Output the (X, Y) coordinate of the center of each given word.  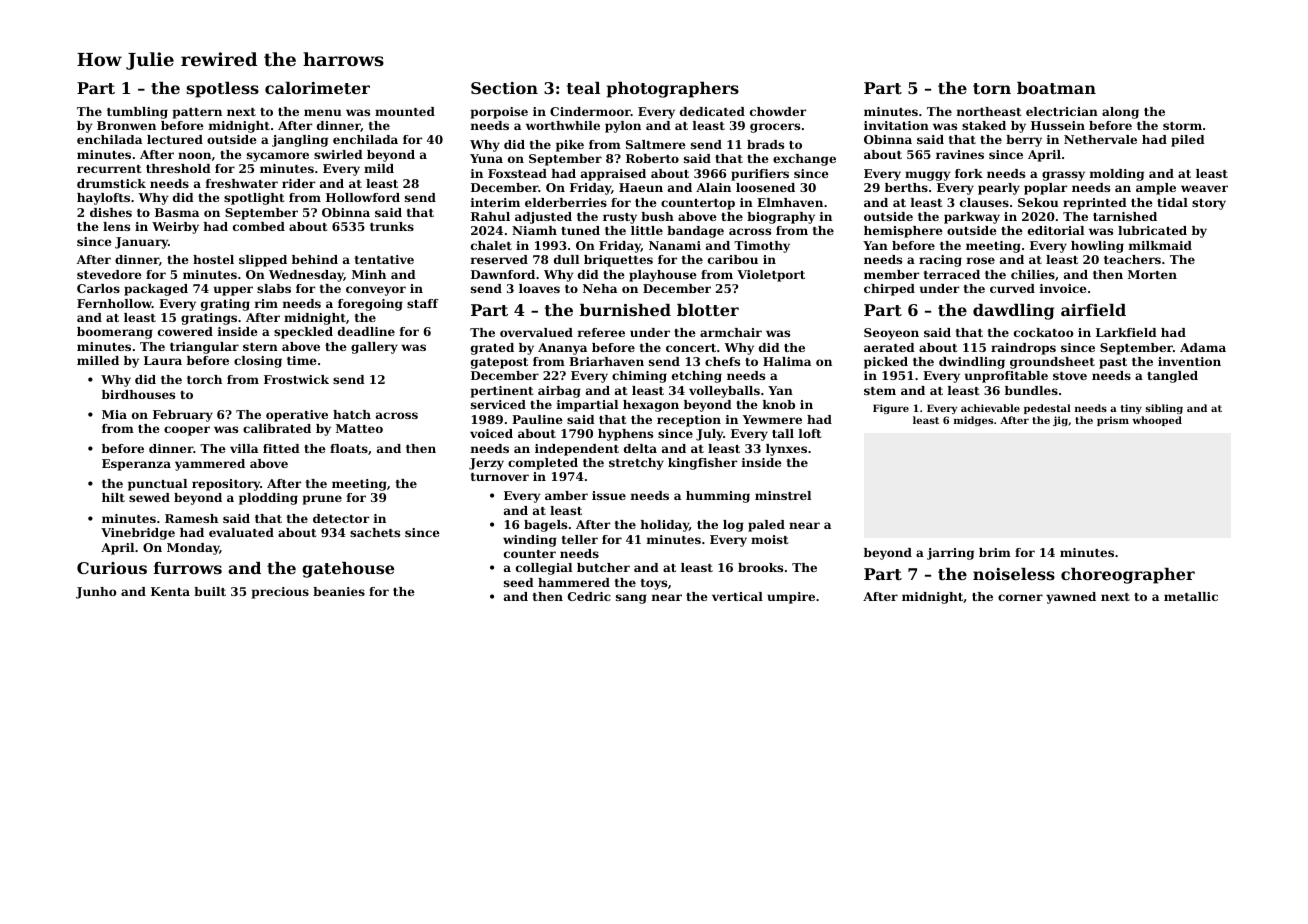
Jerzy (486, 464)
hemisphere (903, 232)
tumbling (137, 113)
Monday (193, 549)
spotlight (254, 199)
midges (973, 421)
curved (1012, 288)
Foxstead (517, 173)
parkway (972, 218)
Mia (114, 414)
